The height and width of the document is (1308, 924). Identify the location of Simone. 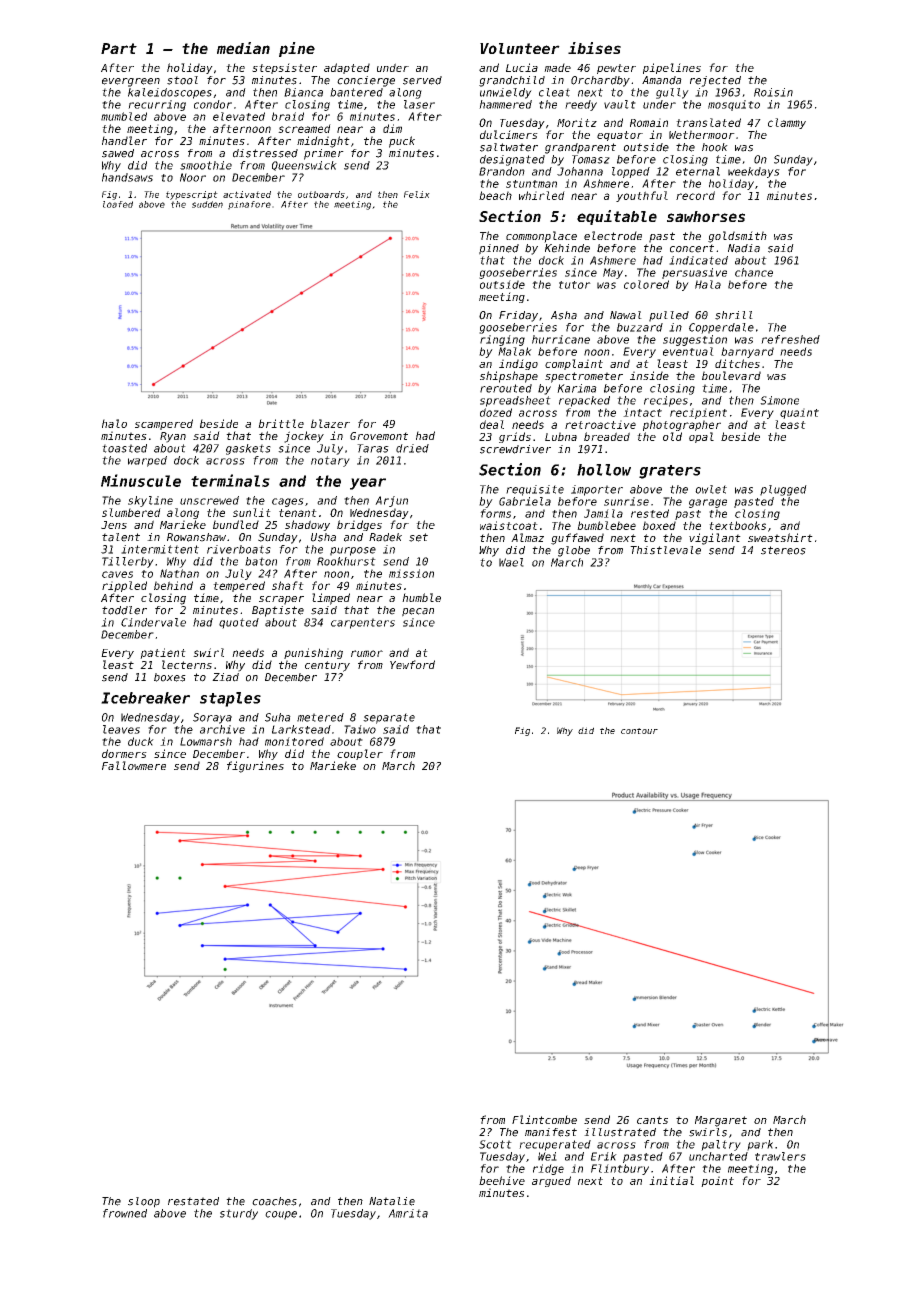
(779, 400).
